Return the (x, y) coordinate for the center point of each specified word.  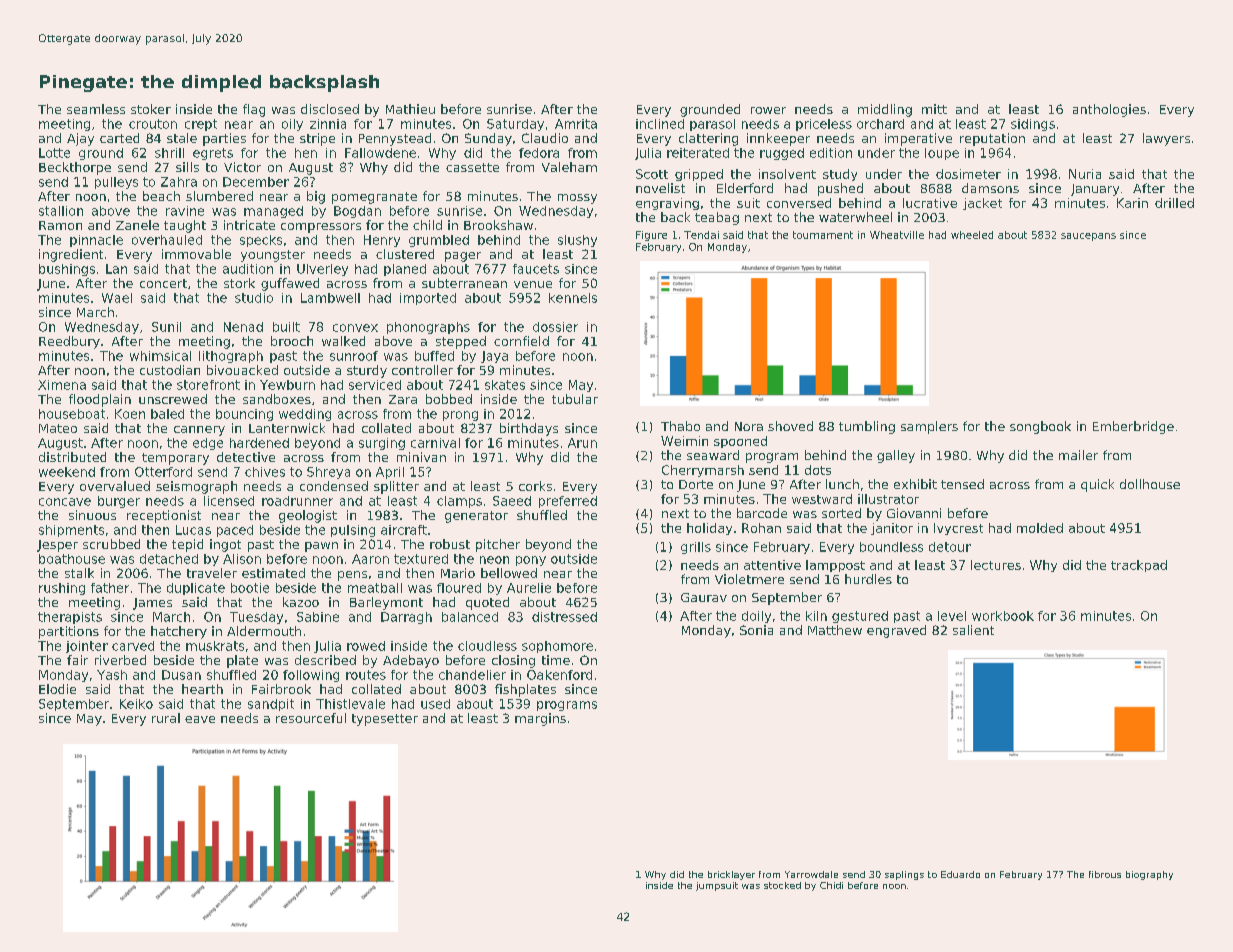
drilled (1174, 203)
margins (540, 719)
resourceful (311, 718)
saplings (904, 875)
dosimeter (968, 174)
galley (896, 456)
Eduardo (960, 874)
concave (65, 502)
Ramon (60, 225)
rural (166, 718)
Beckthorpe (75, 168)
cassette (472, 167)
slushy (577, 241)
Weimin (684, 441)
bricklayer (731, 875)
